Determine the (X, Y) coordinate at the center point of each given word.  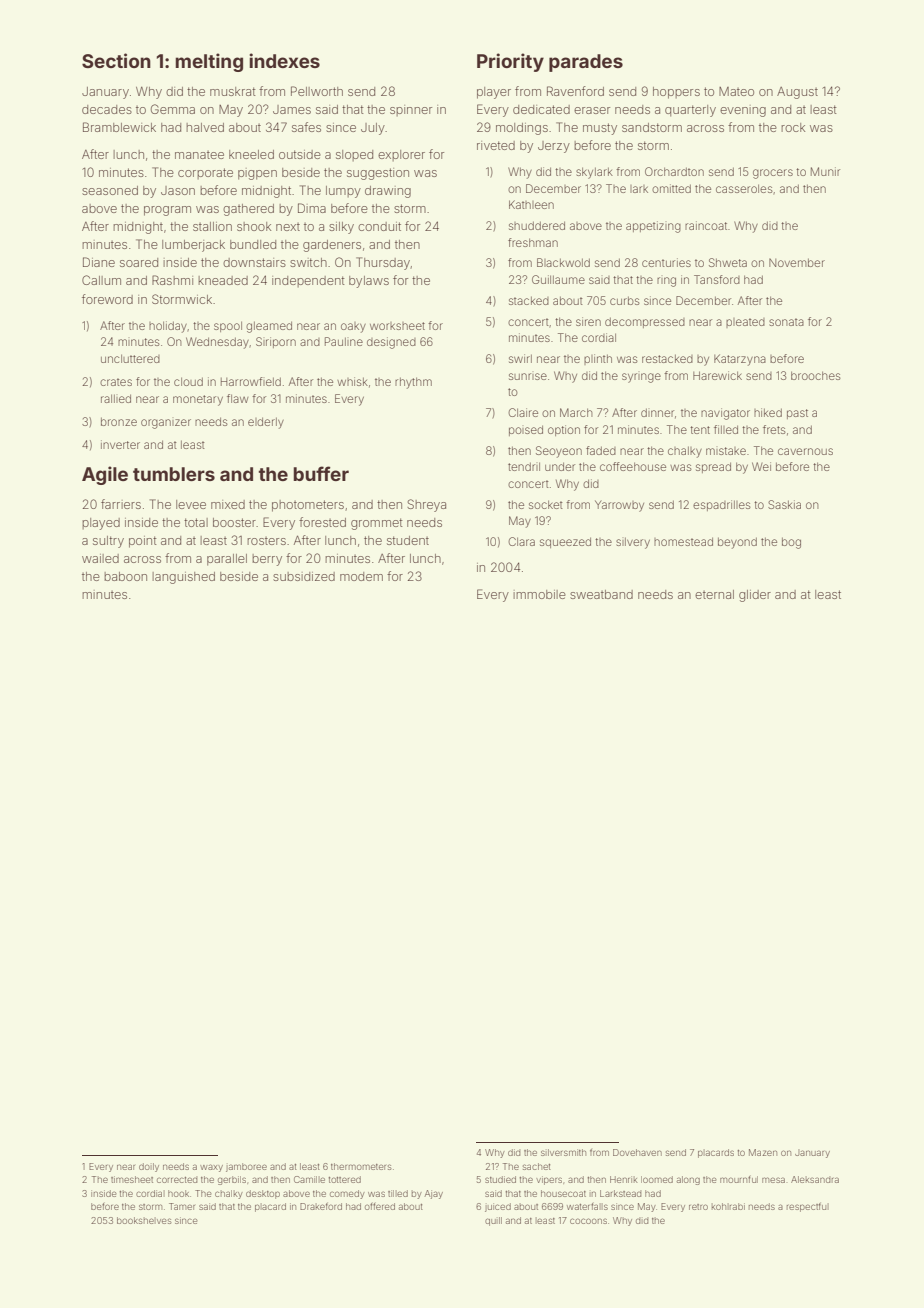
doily (149, 1167)
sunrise (528, 376)
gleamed (269, 327)
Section (116, 60)
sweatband (601, 594)
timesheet (132, 1179)
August (797, 93)
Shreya (426, 505)
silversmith (563, 1152)
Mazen (763, 1152)
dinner (657, 412)
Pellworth (317, 91)
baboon (125, 576)
